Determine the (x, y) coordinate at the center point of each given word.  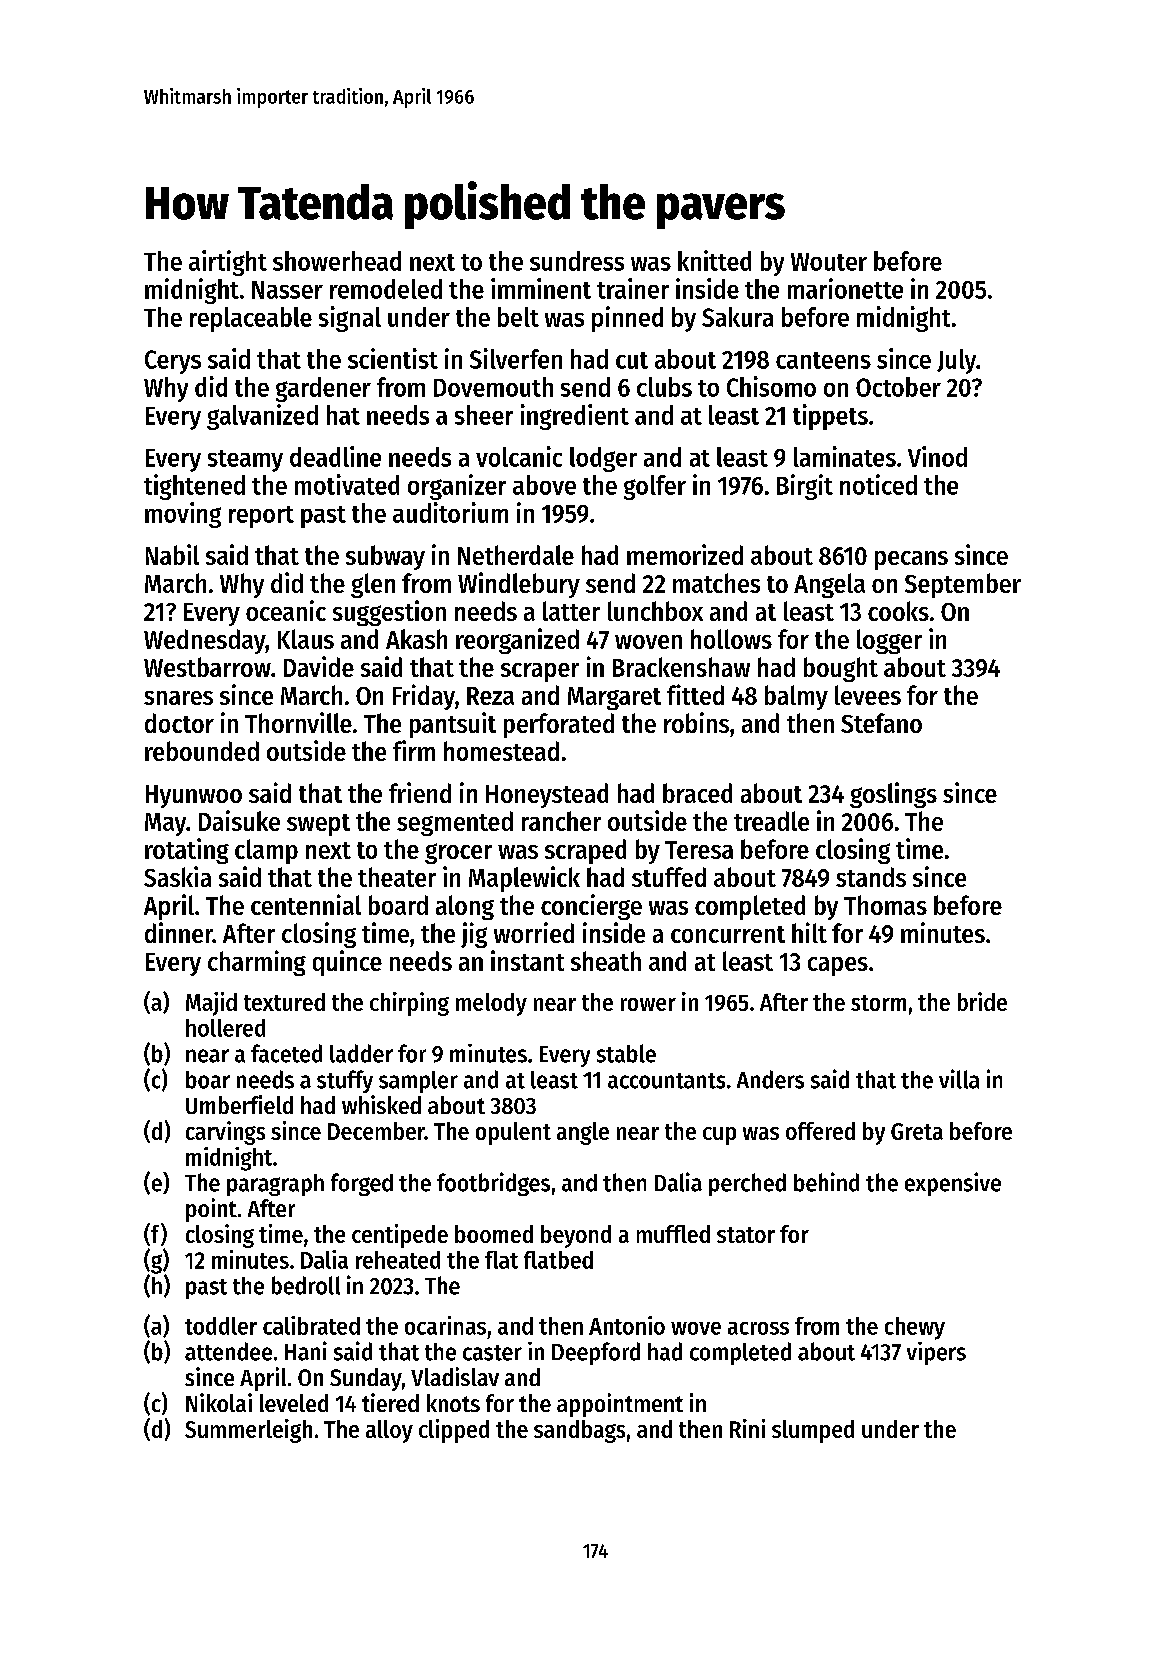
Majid (211, 1004)
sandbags (579, 1431)
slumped (813, 1431)
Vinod (937, 456)
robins (696, 722)
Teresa (699, 850)
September (963, 585)
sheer (484, 415)
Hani (306, 1351)
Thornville (298, 722)
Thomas (885, 905)
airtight (228, 263)
